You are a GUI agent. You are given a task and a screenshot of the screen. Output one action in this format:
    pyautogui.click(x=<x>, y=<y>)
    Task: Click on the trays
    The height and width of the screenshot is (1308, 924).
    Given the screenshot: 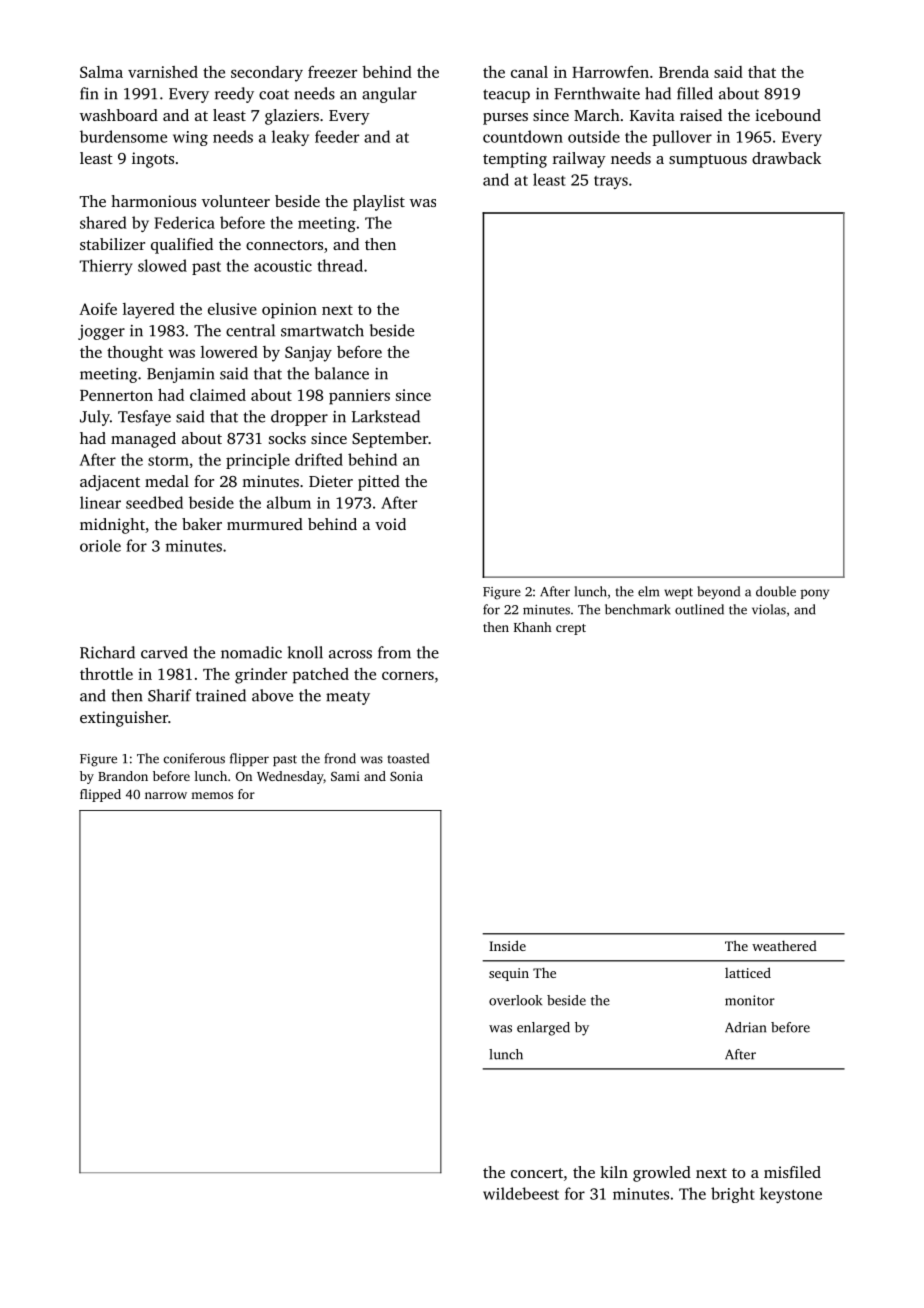 What is the action you would take?
    pyautogui.click(x=611, y=182)
